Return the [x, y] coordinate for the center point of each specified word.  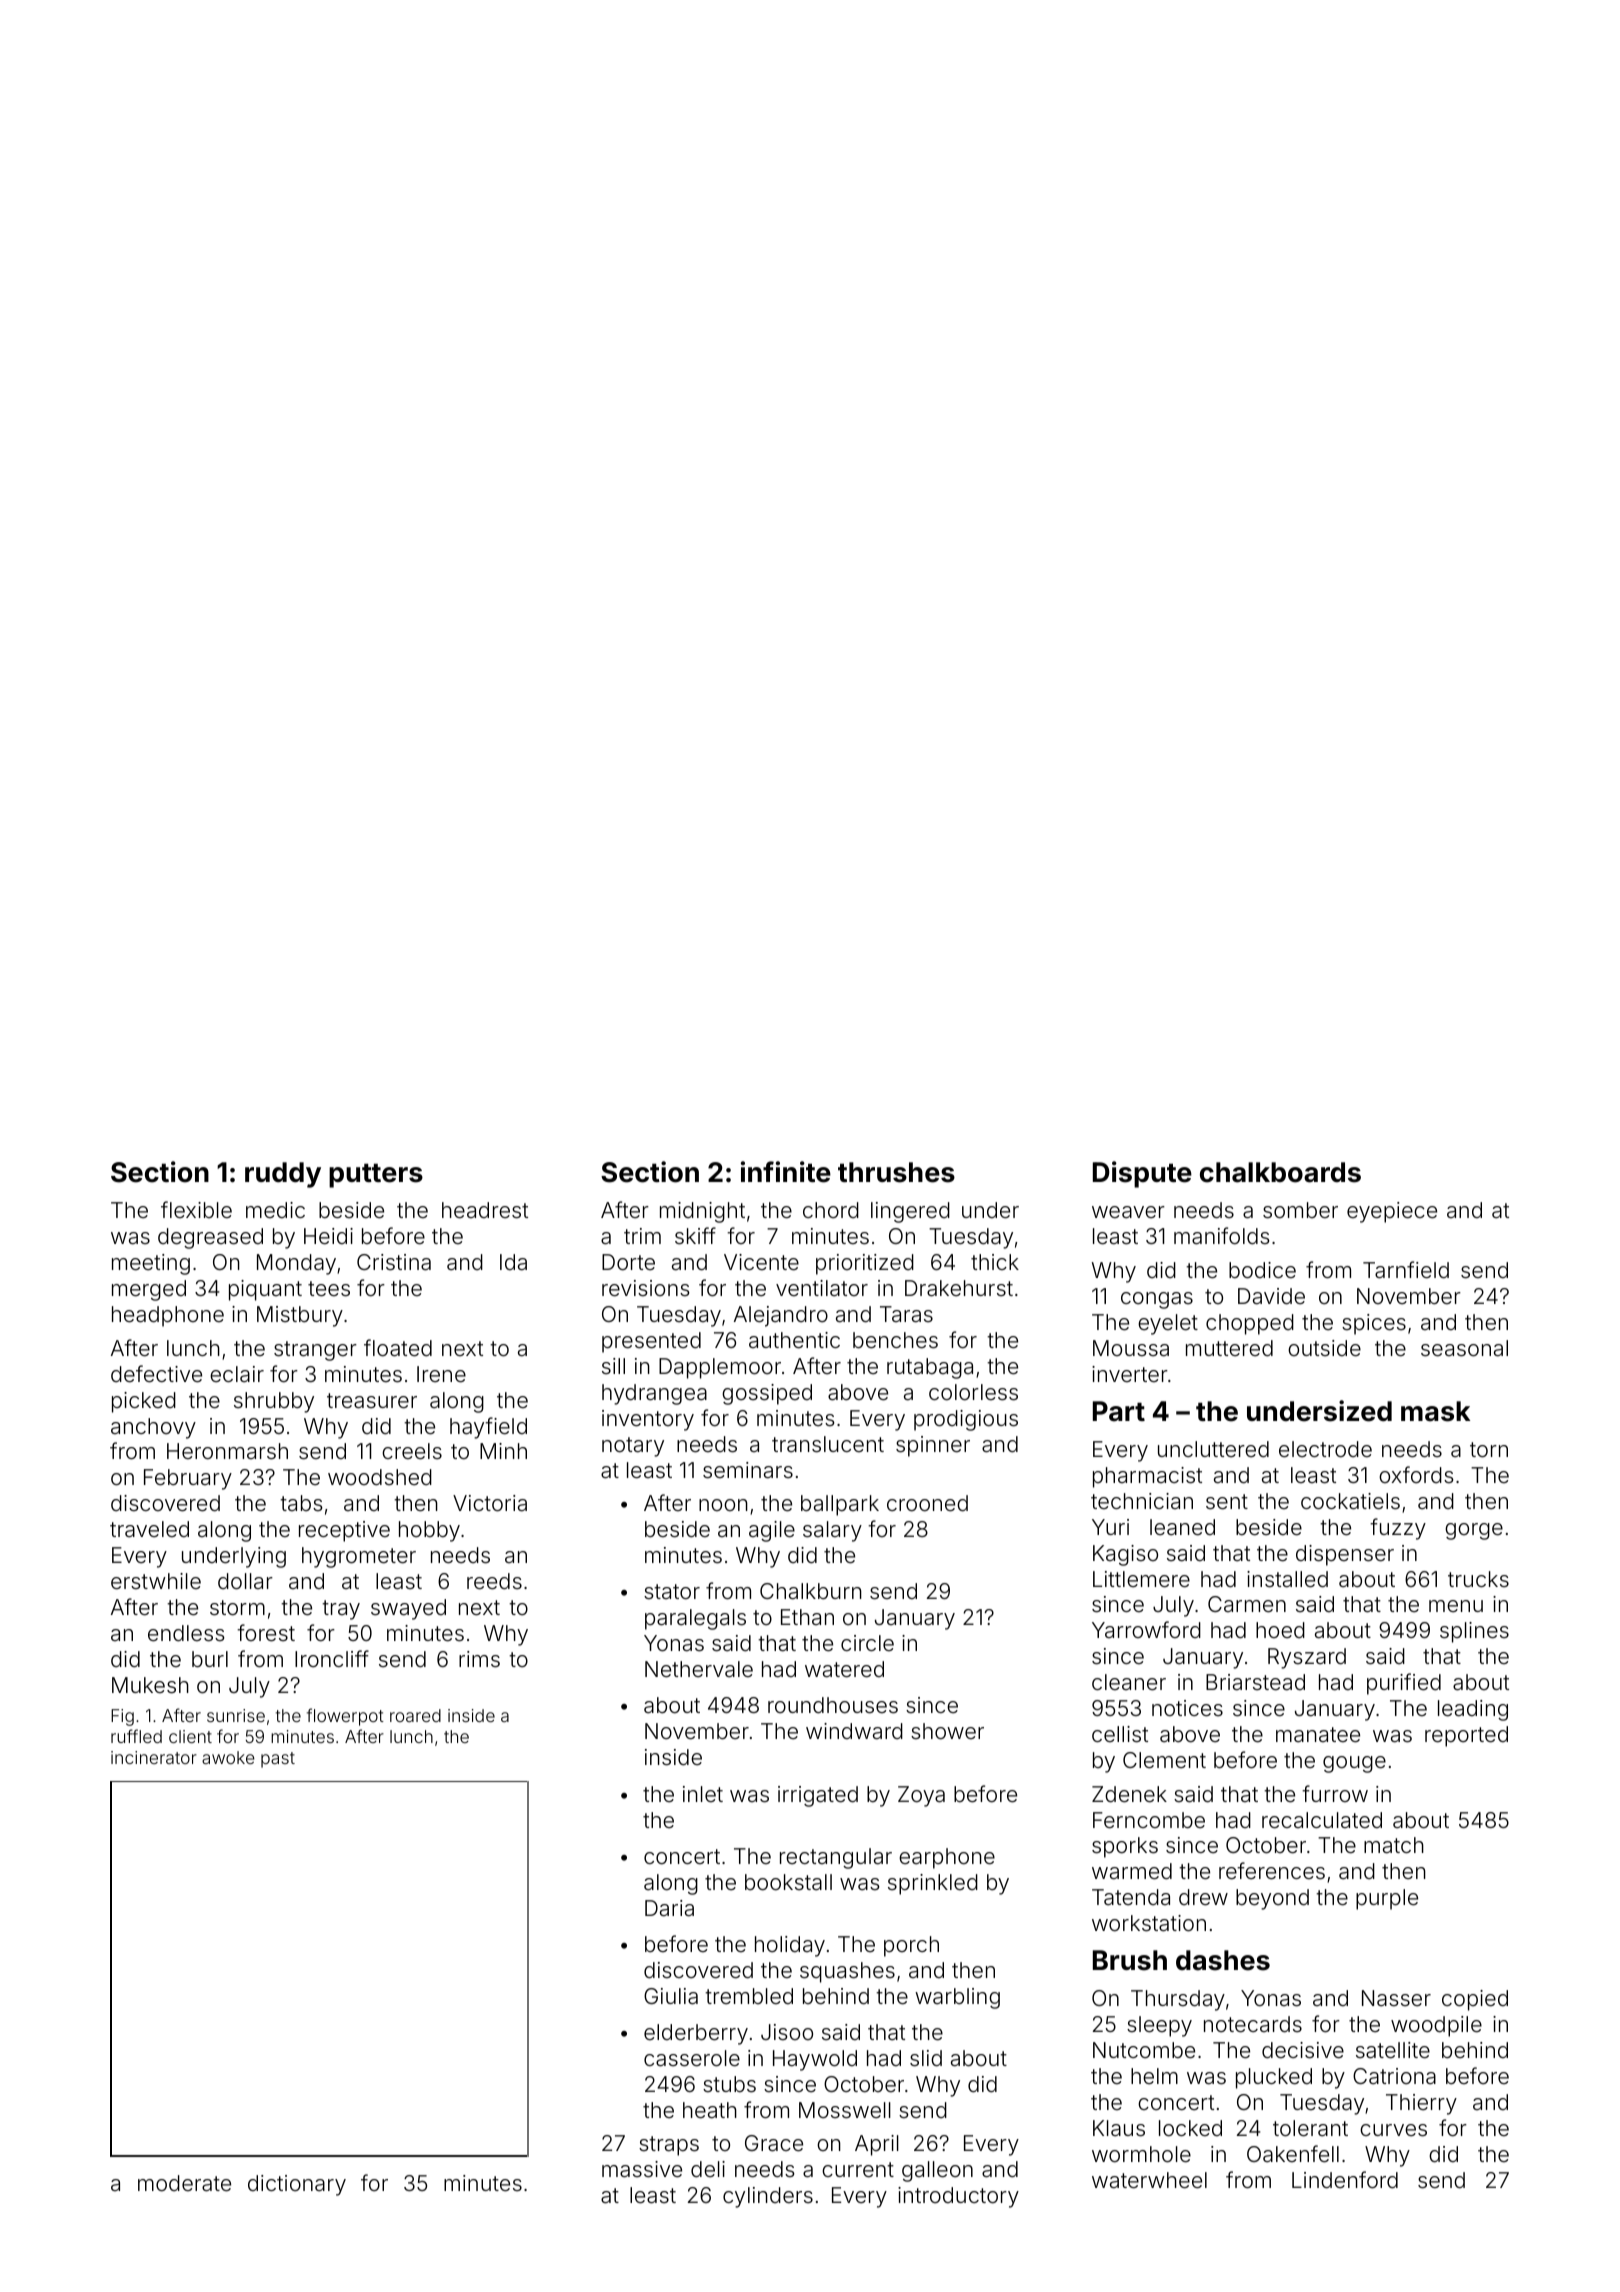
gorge [1474, 1531]
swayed [408, 1609]
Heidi [328, 1236]
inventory [648, 1420]
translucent [828, 1444]
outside [1324, 1348]
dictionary [297, 2185]
